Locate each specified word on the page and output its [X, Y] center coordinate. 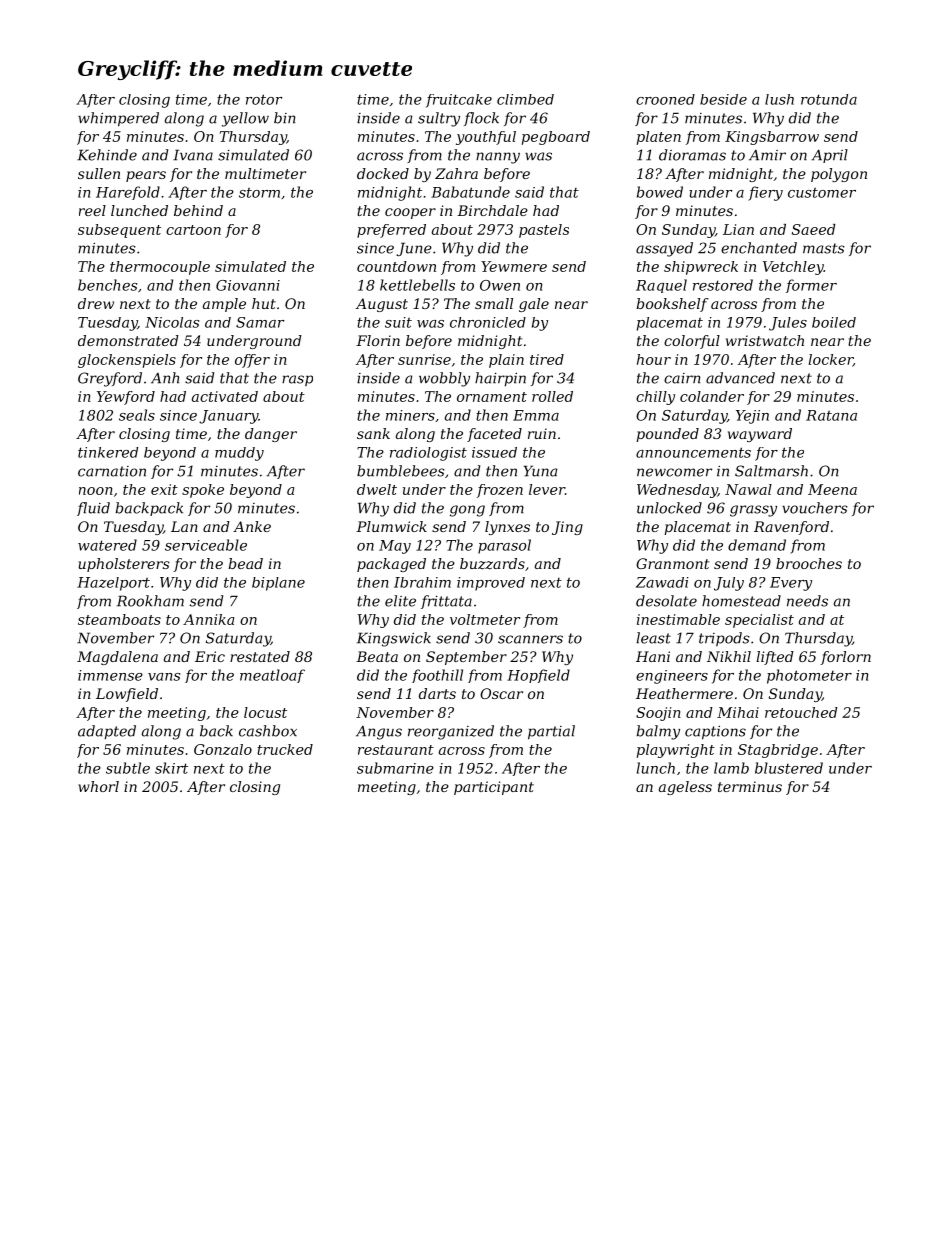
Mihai [738, 712]
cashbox [268, 731]
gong [467, 511]
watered [107, 545]
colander [712, 396]
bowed [660, 192]
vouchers [815, 508]
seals [137, 415]
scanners [530, 639]
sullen [99, 173]
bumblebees [401, 471]
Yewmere [514, 266]
